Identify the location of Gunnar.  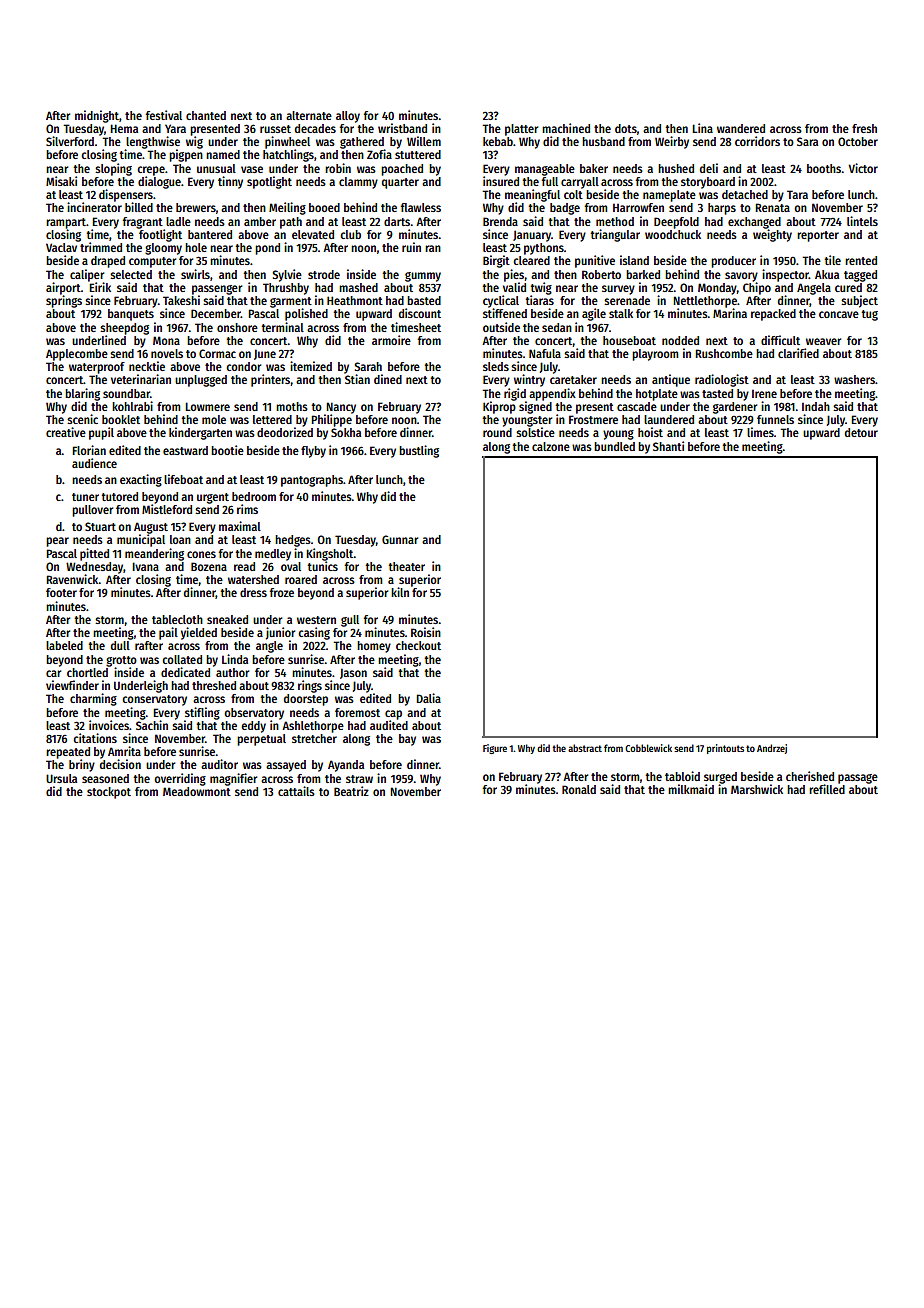
(400, 539).
